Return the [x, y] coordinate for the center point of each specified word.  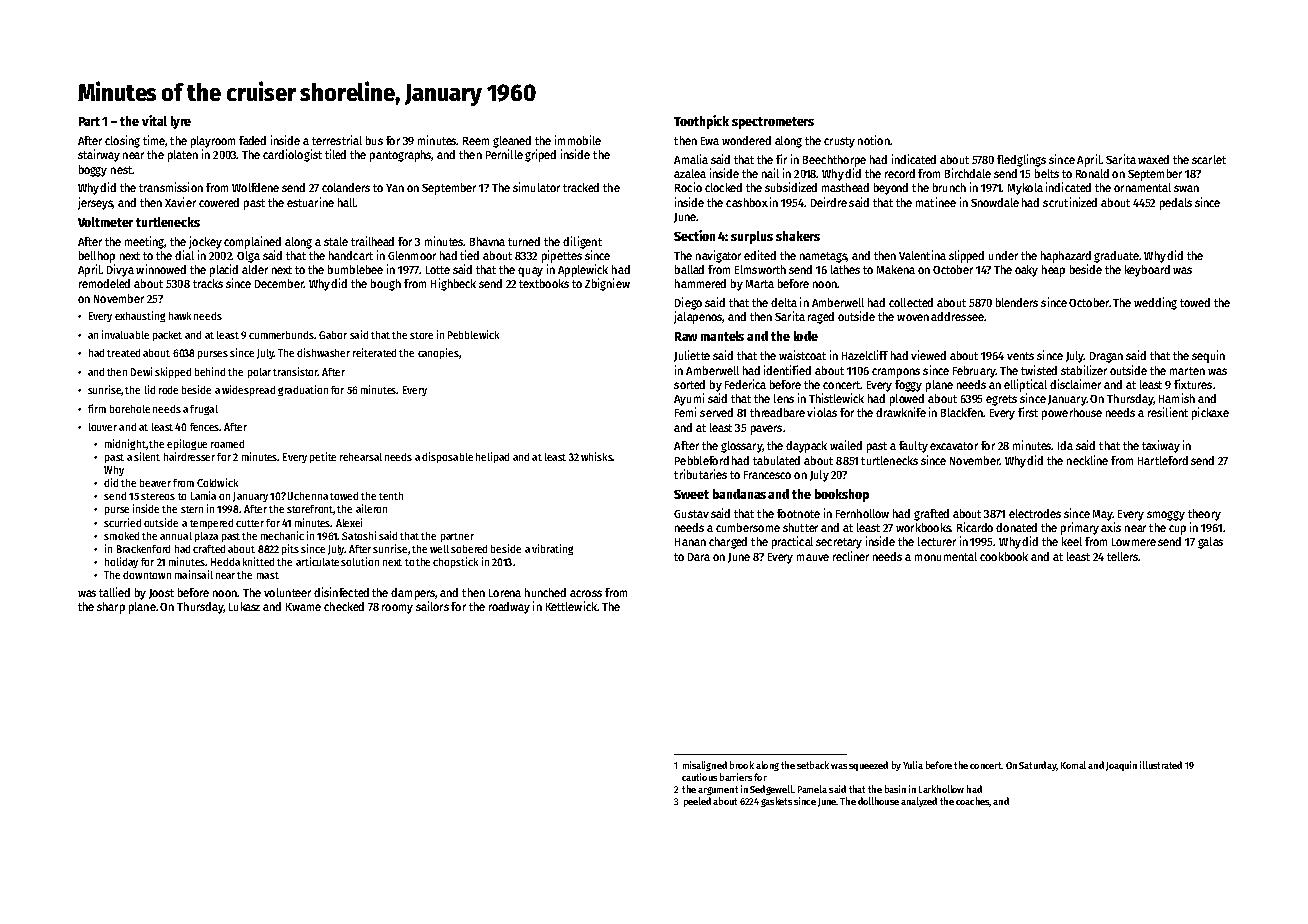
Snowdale [995, 202]
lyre [181, 122]
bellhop [97, 257]
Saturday [1037, 766]
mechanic [282, 535]
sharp [111, 608]
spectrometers [773, 123]
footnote [798, 513]
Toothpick [701, 122]
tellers [1122, 556]
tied [469, 255]
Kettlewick [571, 606]
